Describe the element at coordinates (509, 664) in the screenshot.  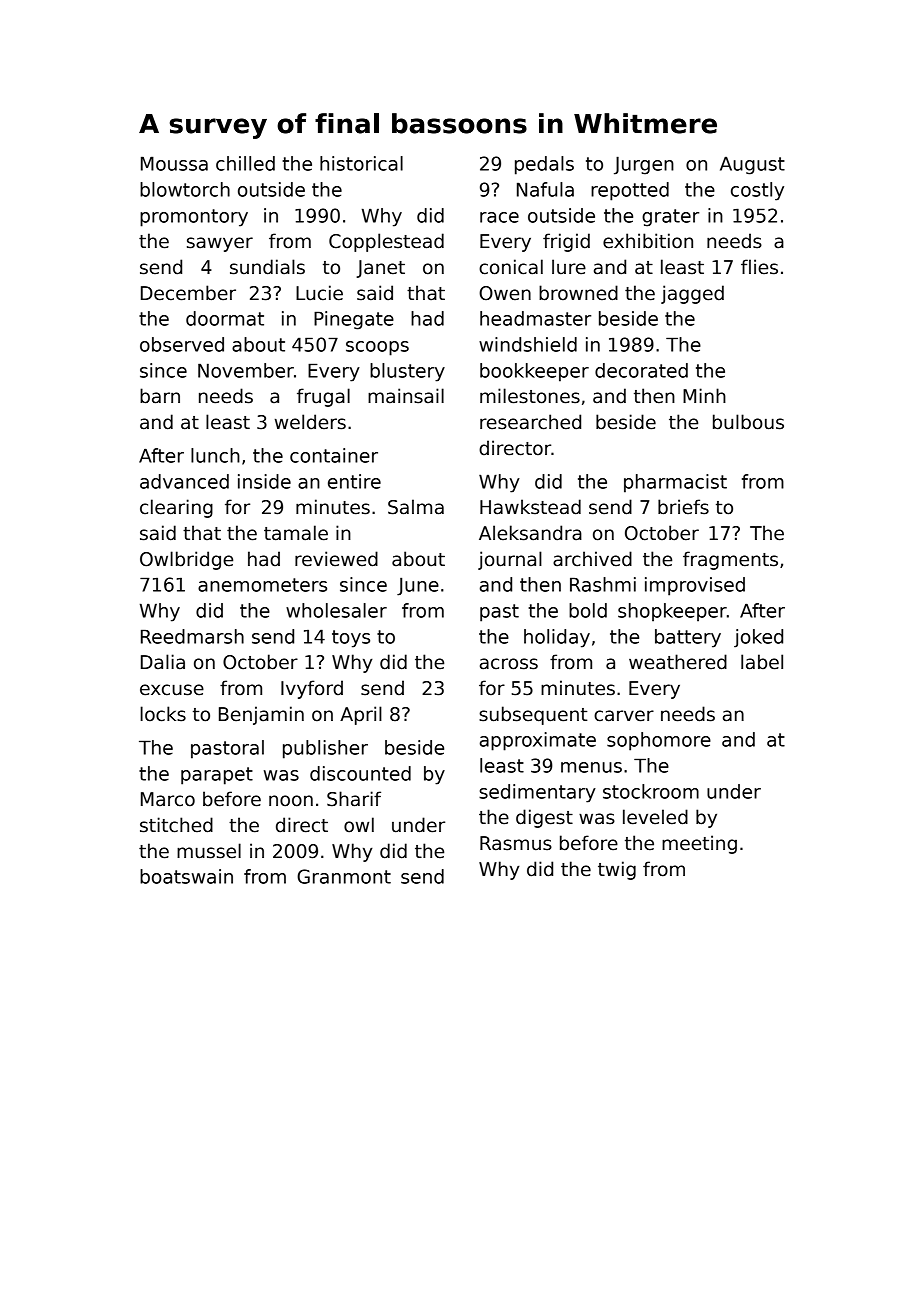
I see `across` at that location.
